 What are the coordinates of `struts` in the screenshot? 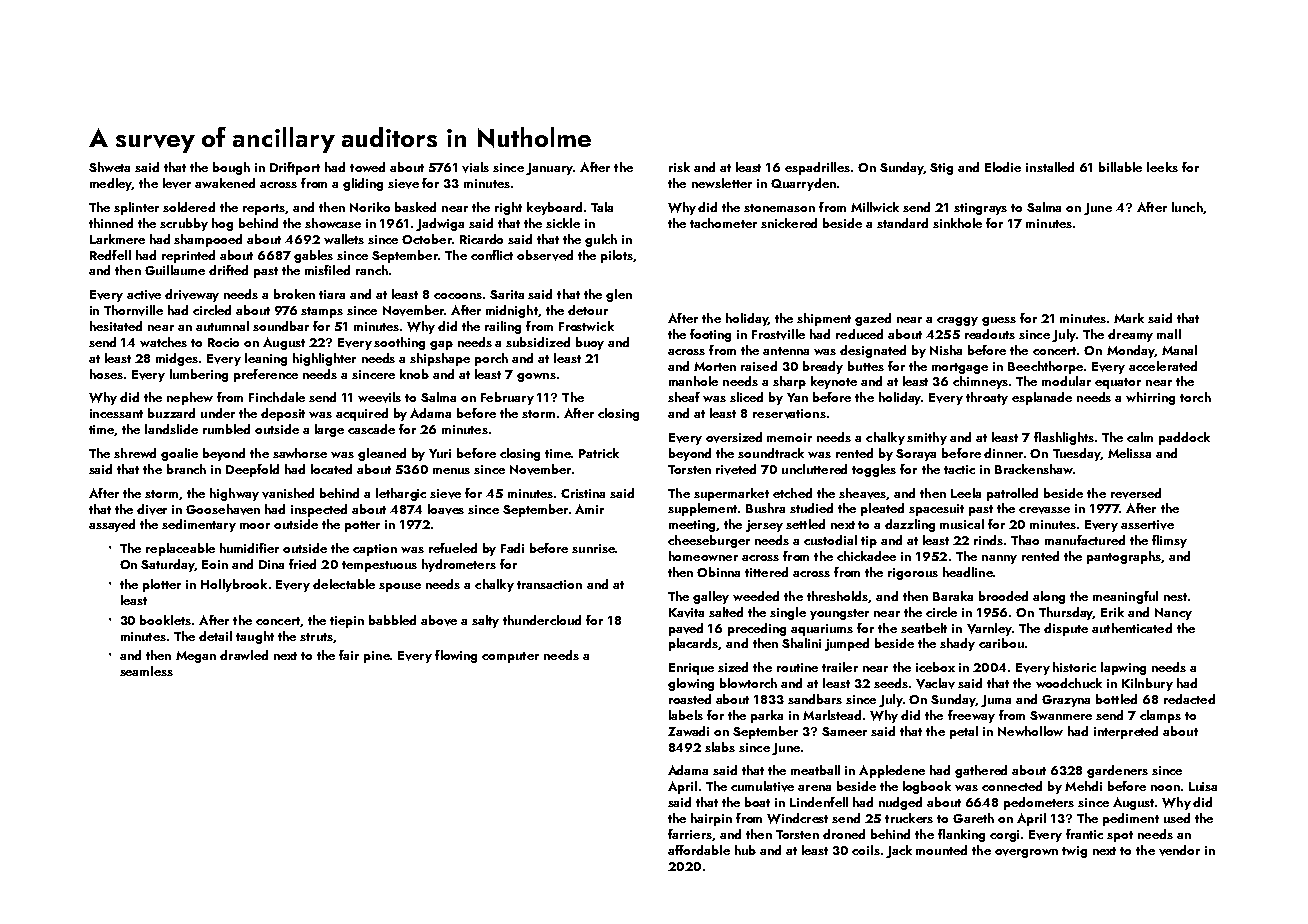 It's located at (316, 637).
